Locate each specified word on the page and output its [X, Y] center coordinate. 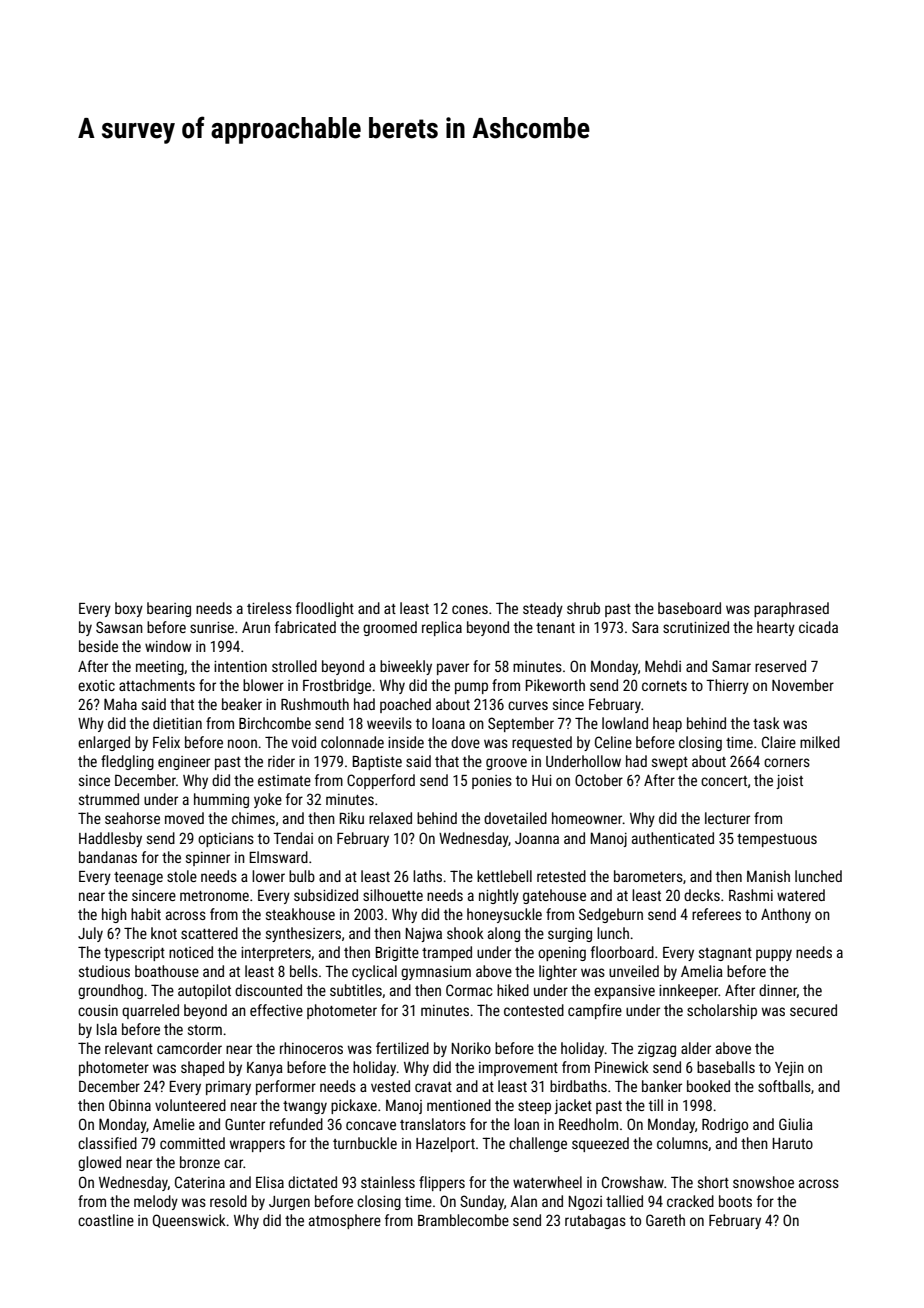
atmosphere [345, 1221]
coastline [106, 1220]
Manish [768, 876]
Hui [542, 780]
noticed [191, 952]
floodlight [325, 609]
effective [276, 1010]
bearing [169, 609]
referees [716, 914]
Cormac [469, 990]
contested [534, 1010]
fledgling [127, 762]
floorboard [622, 952]
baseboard [689, 608]
